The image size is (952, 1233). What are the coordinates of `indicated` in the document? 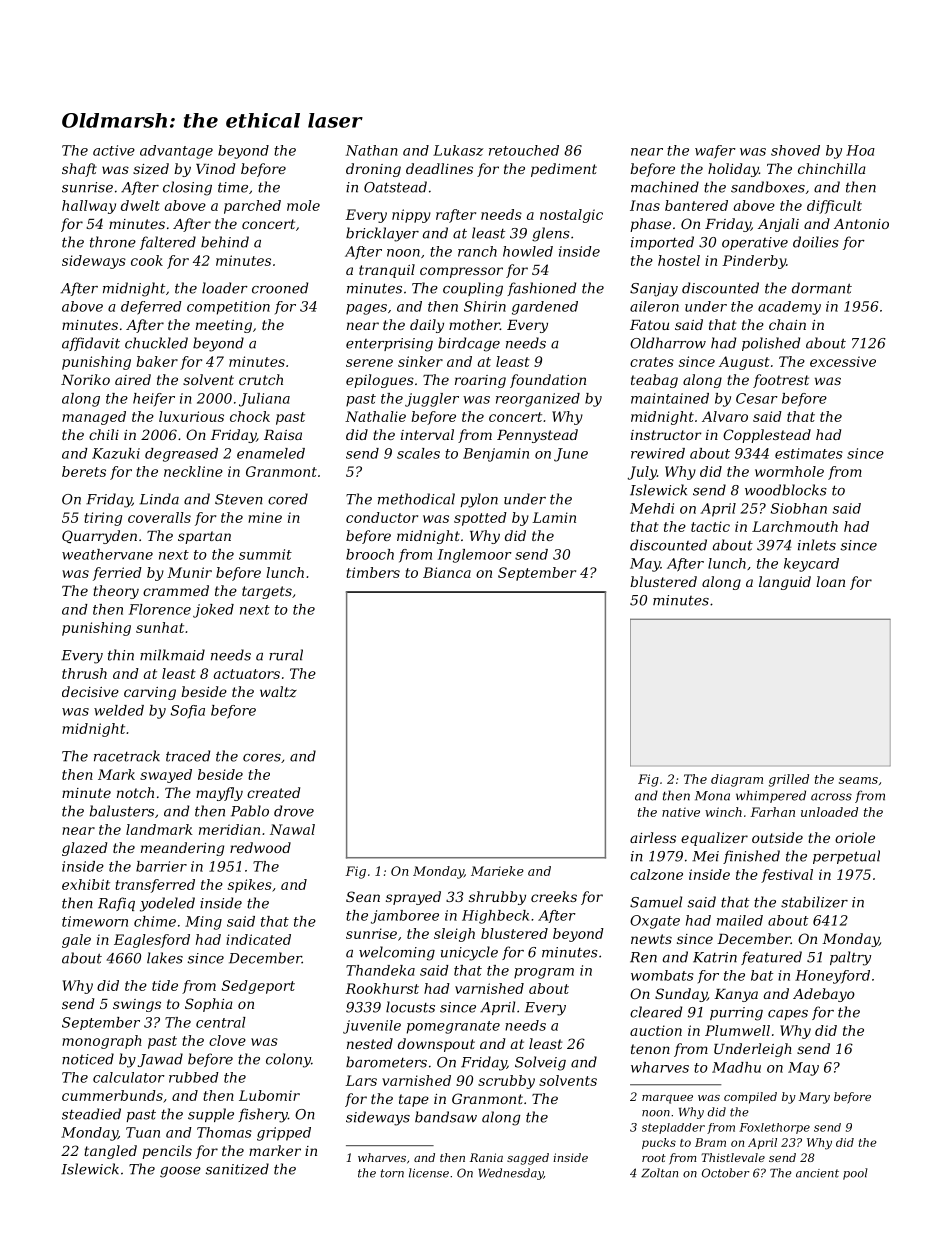 It's located at (258, 939).
